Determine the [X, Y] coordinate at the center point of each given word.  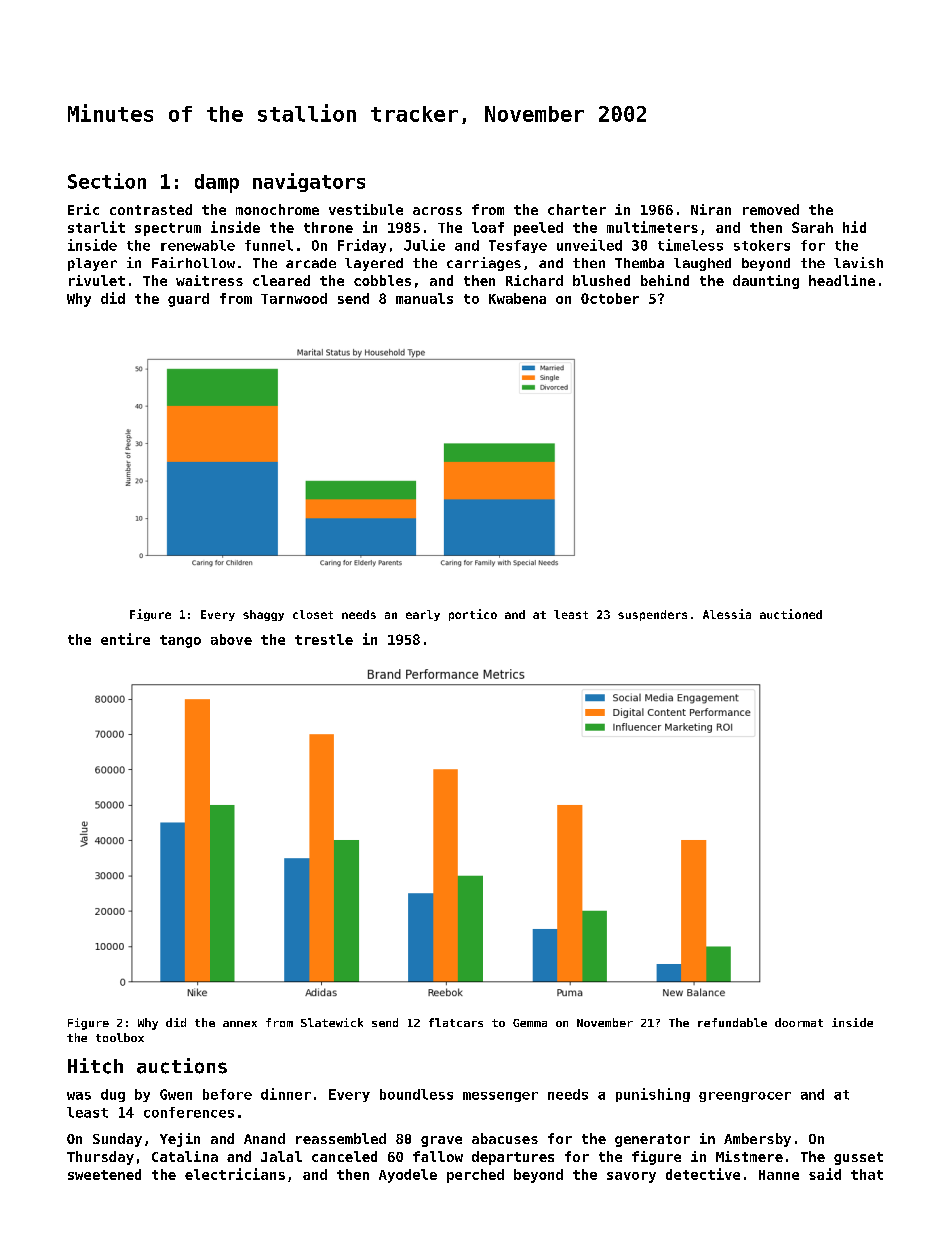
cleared [281, 280]
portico [473, 615]
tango [180, 641]
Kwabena [517, 298]
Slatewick [332, 1022]
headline [842, 280]
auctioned [791, 614]
